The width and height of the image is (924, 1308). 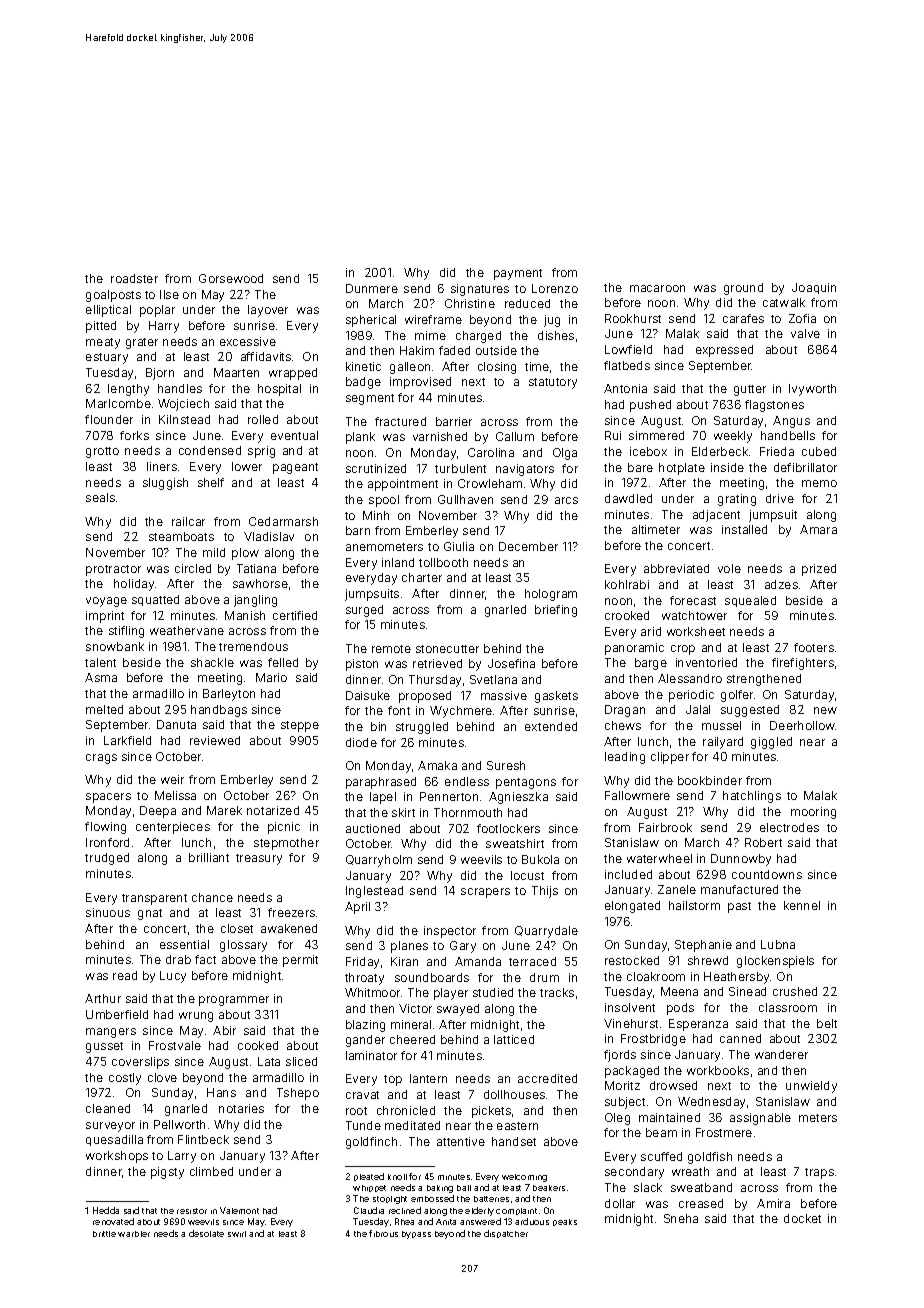 What do you see at coordinates (532, 961) in the image?
I see `terraced` at bounding box center [532, 961].
